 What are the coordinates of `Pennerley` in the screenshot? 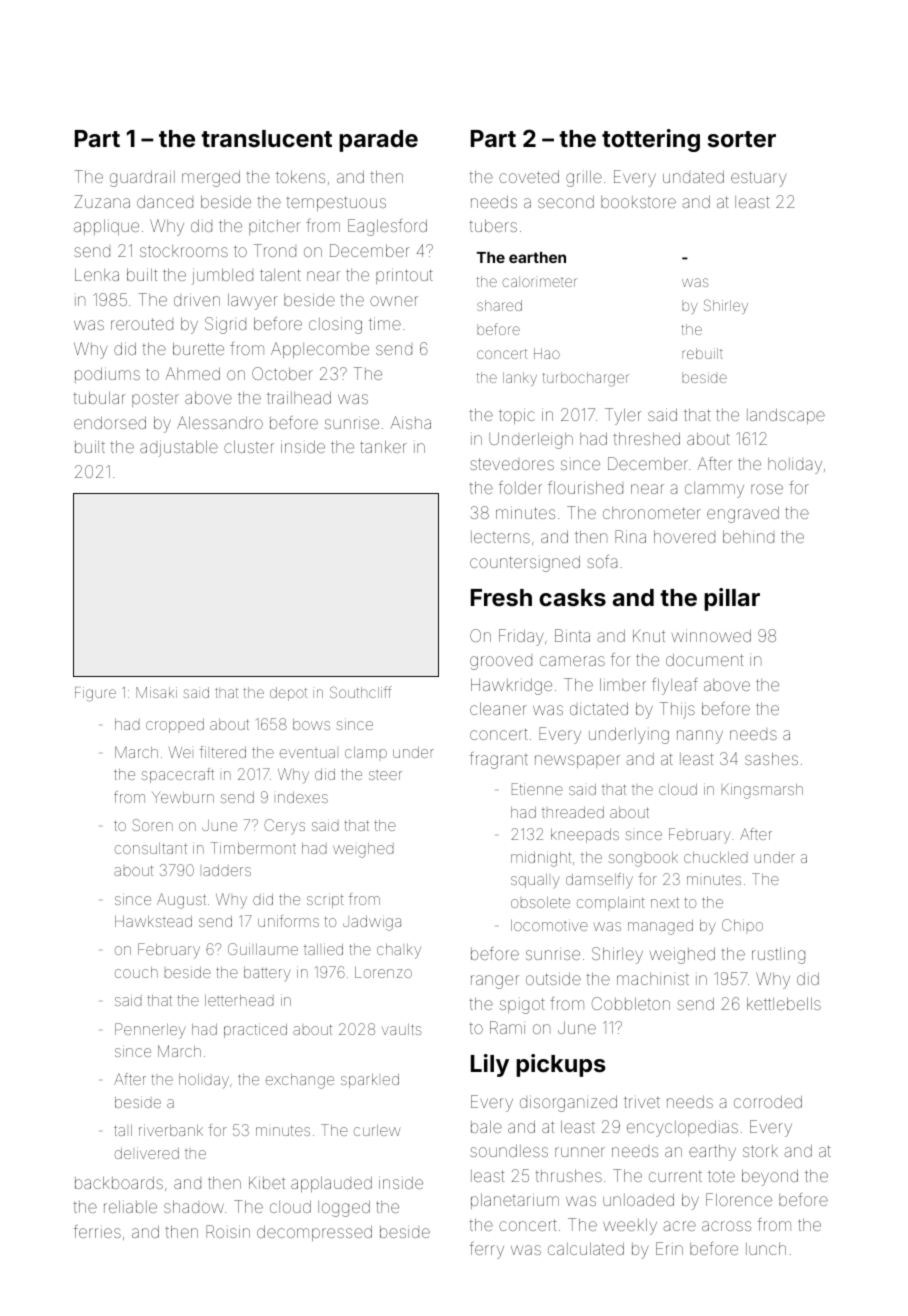 It's located at (150, 1031).
